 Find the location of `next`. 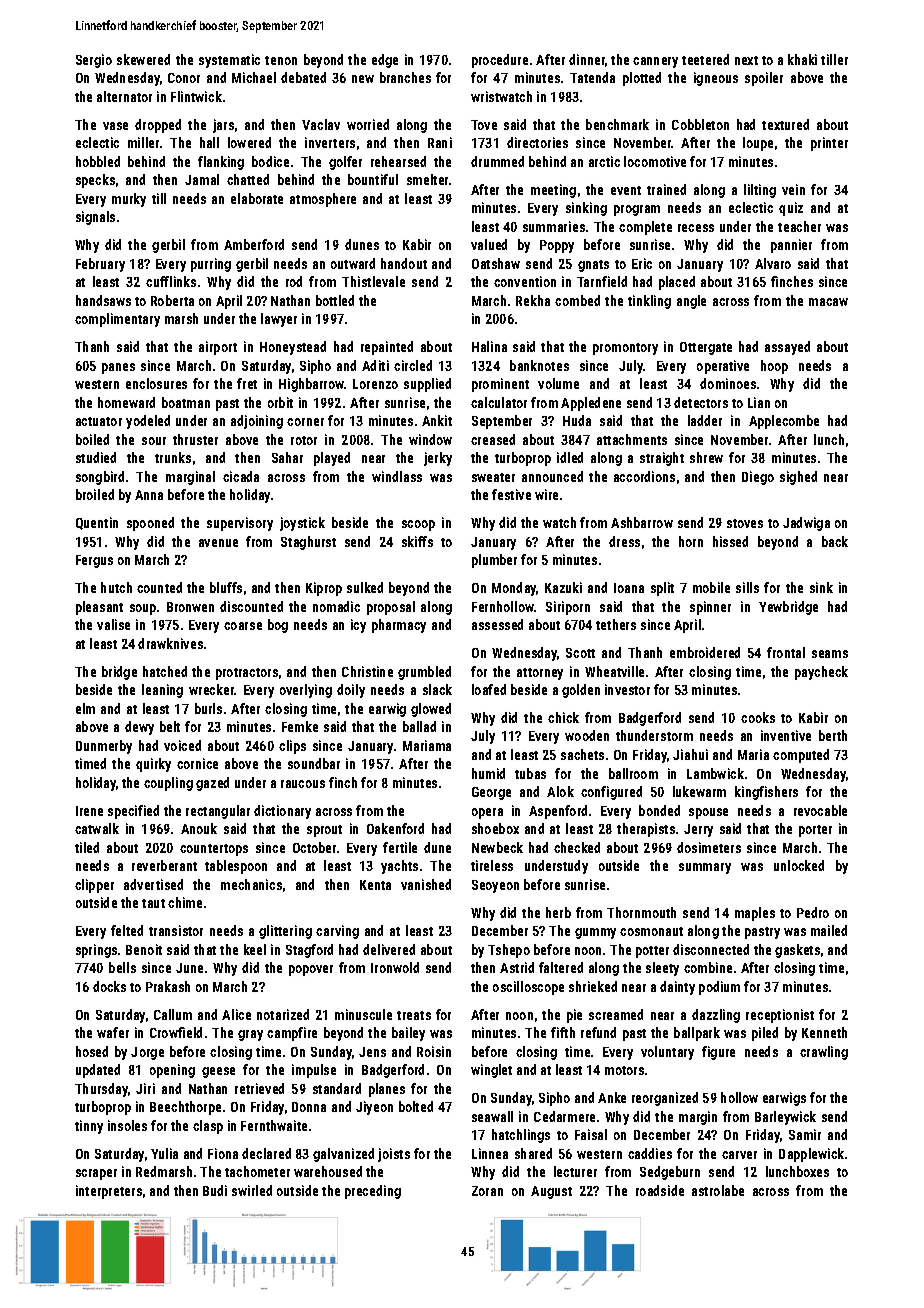

next is located at coordinates (746, 60).
